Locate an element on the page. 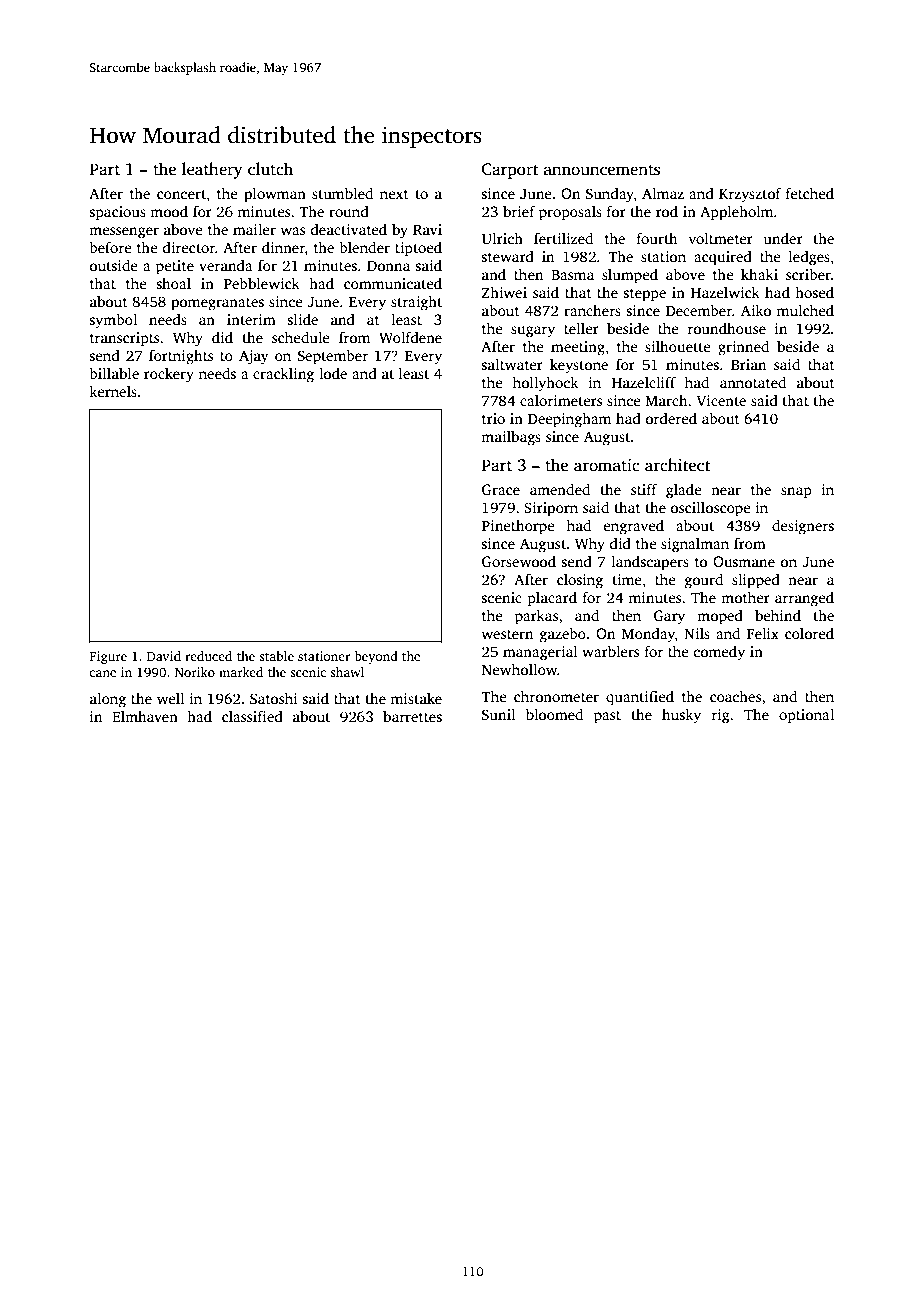  before is located at coordinates (110, 247).
